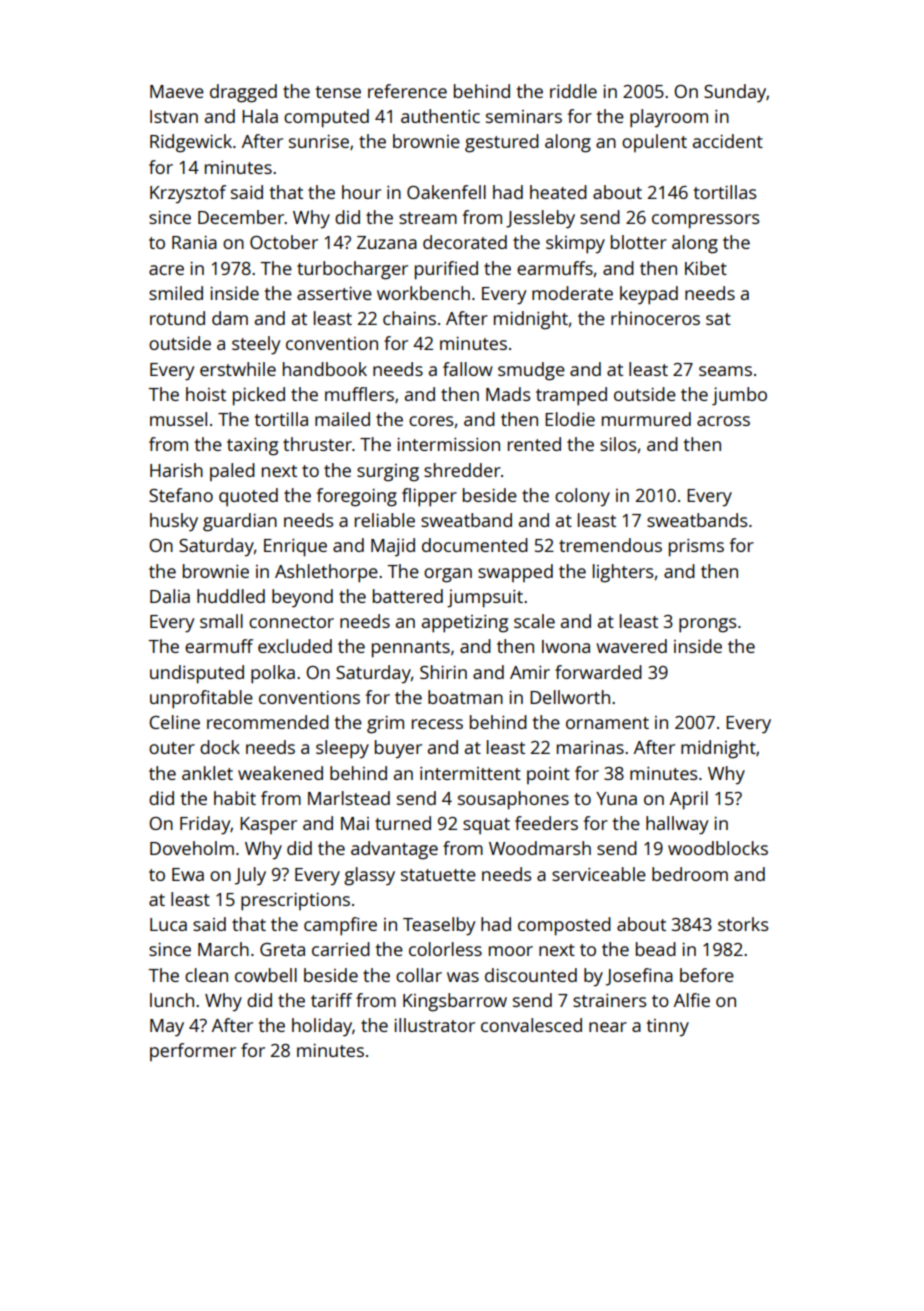 The width and height of the screenshot is (924, 1311). I want to click on flipper, so click(429, 497).
